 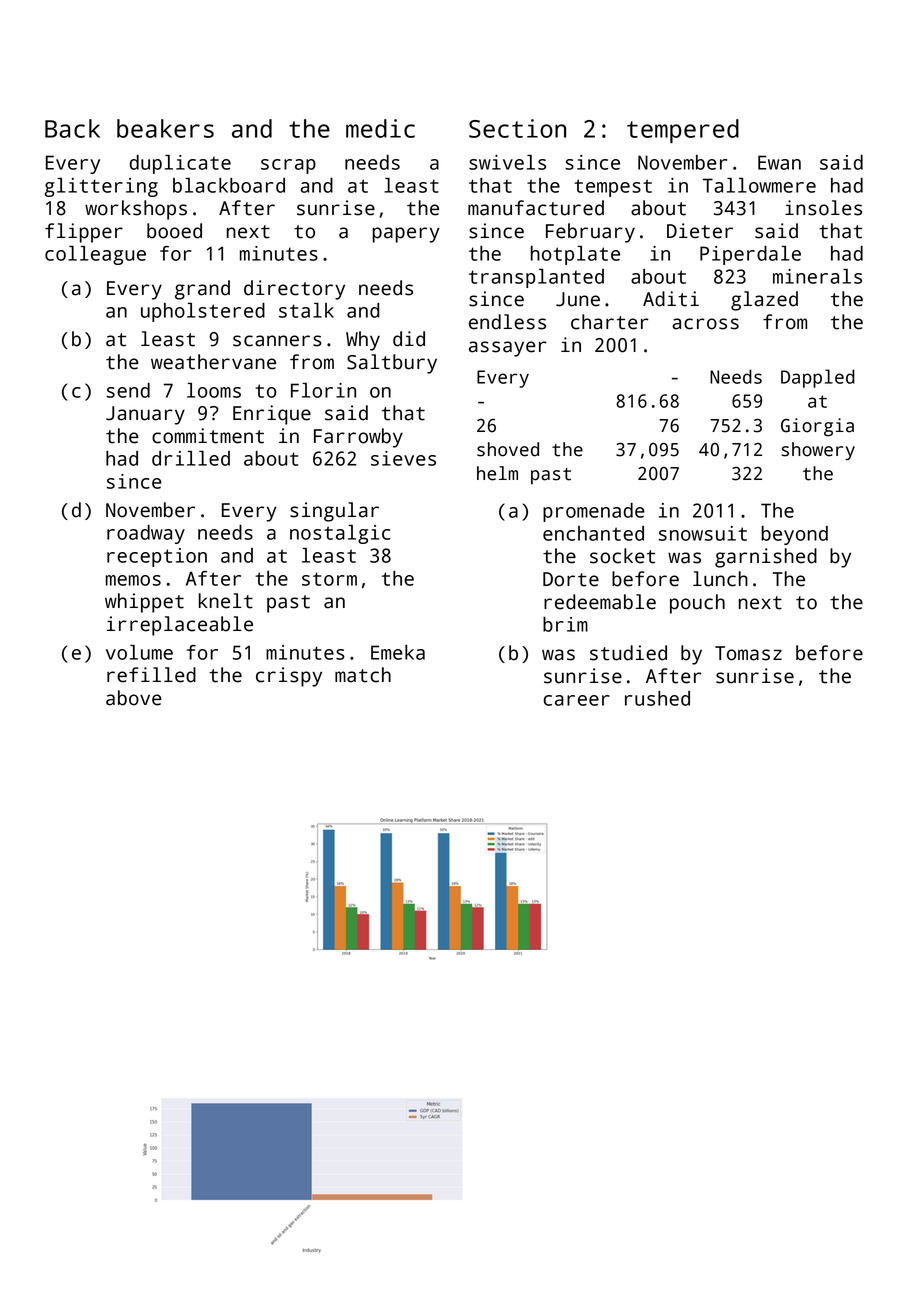 I want to click on roadway, so click(x=146, y=534).
